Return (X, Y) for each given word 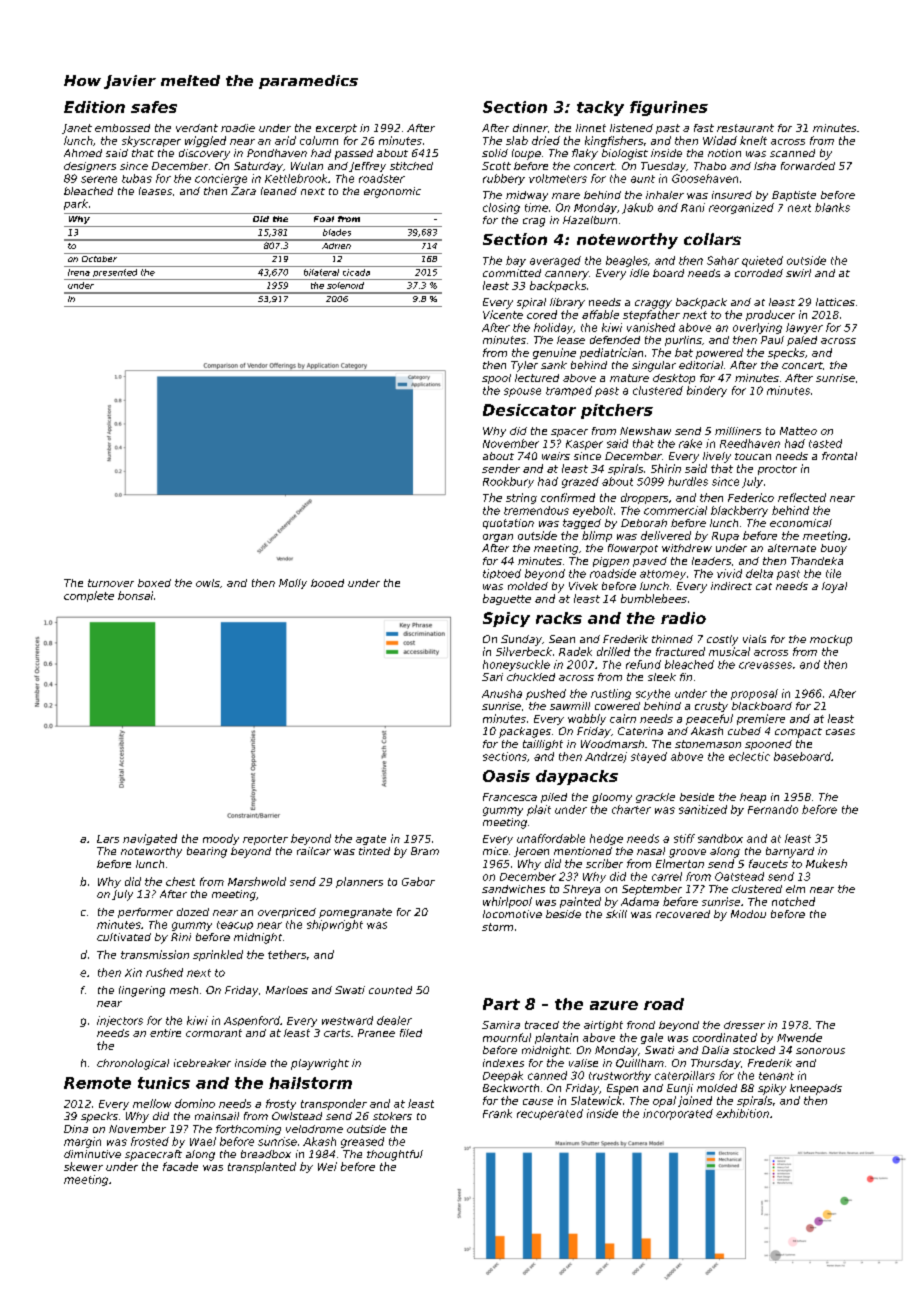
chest (180, 881)
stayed (649, 757)
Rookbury (508, 482)
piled (554, 798)
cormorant (214, 1033)
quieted (762, 261)
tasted (825, 443)
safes (154, 107)
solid (495, 153)
